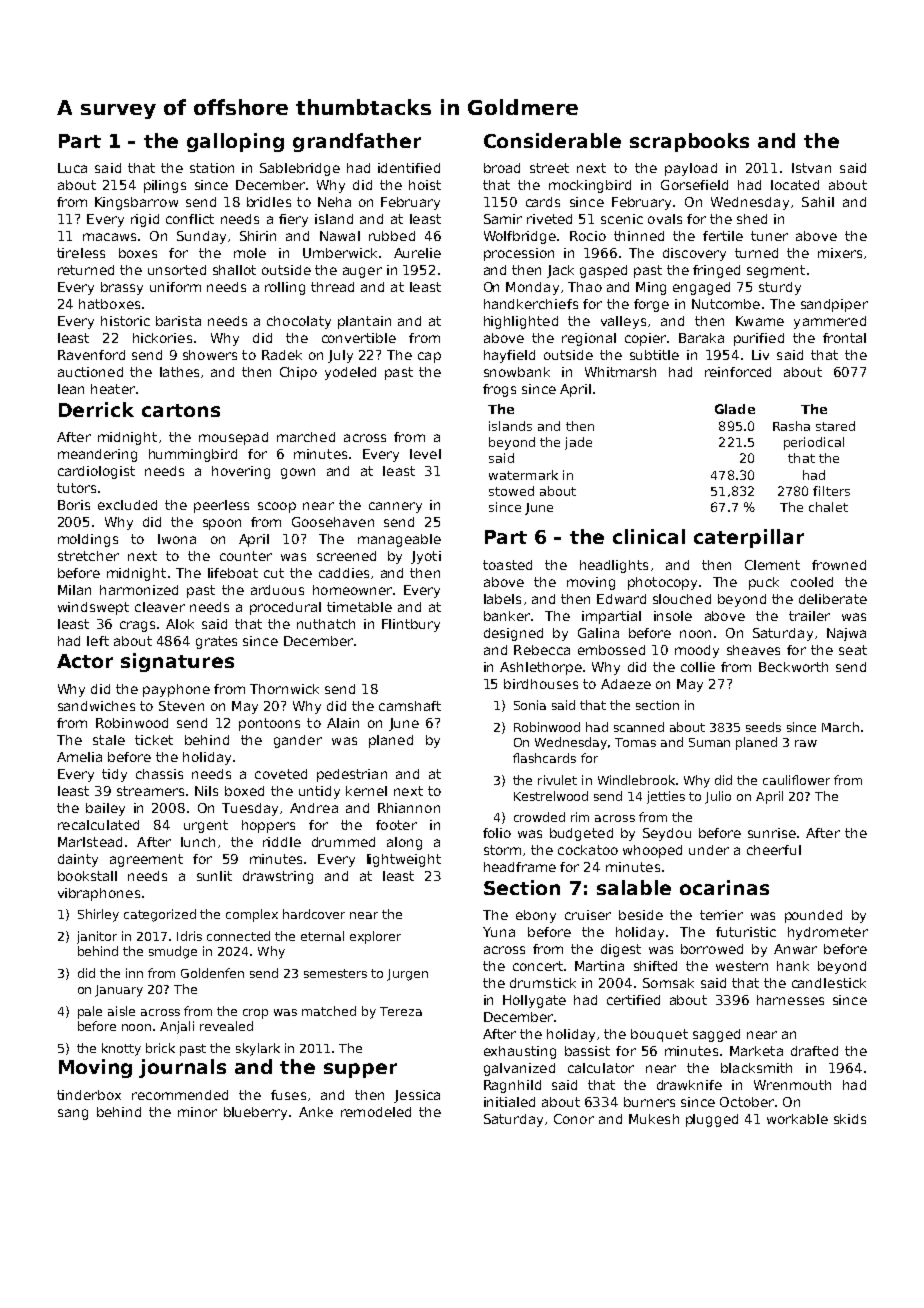 This document has height=1308, width=924. Describe the element at coordinates (507, 565) in the document. I see `toasted` at that location.
